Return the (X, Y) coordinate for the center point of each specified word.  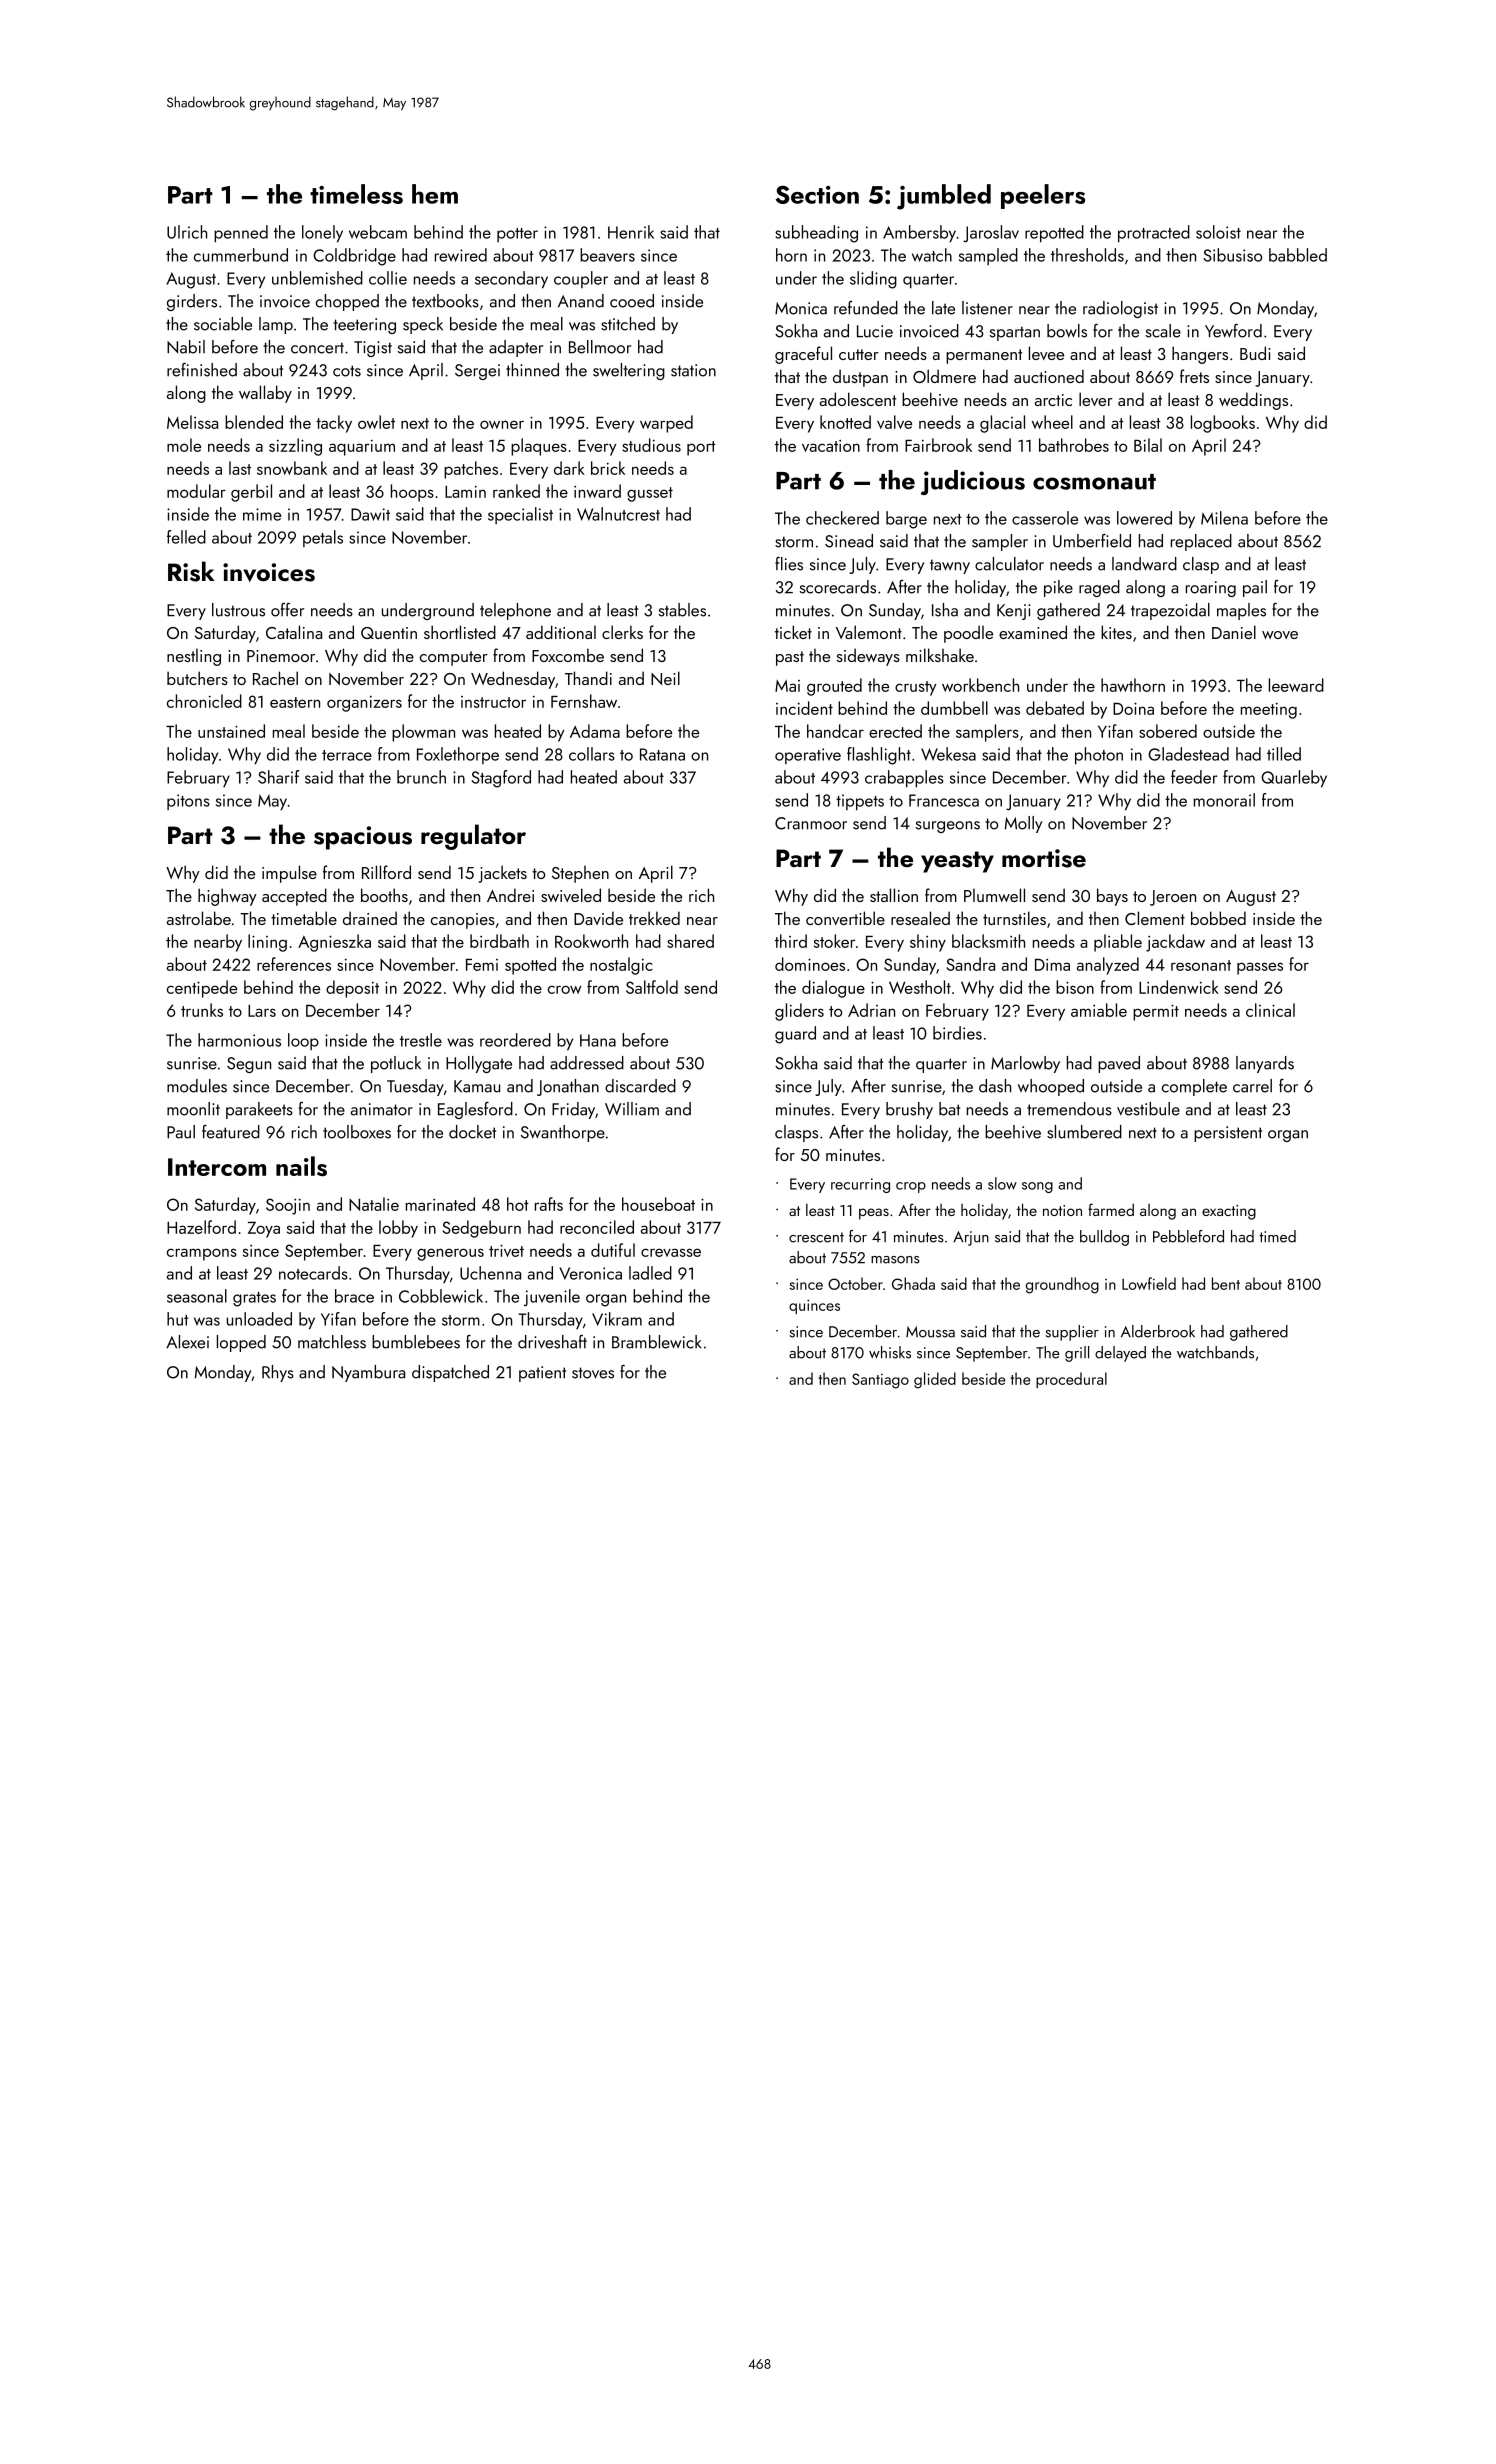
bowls (1067, 331)
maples (1241, 611)
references (294, 964)
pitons (188, 802)
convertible (845, 918)
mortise (1044, 858)
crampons (202, 1254)
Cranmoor (811, 823)
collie (388, 278)
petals (323, 538)
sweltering (629, 371)
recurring (860, 1185)
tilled (1284, 754)
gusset (650, 494)
